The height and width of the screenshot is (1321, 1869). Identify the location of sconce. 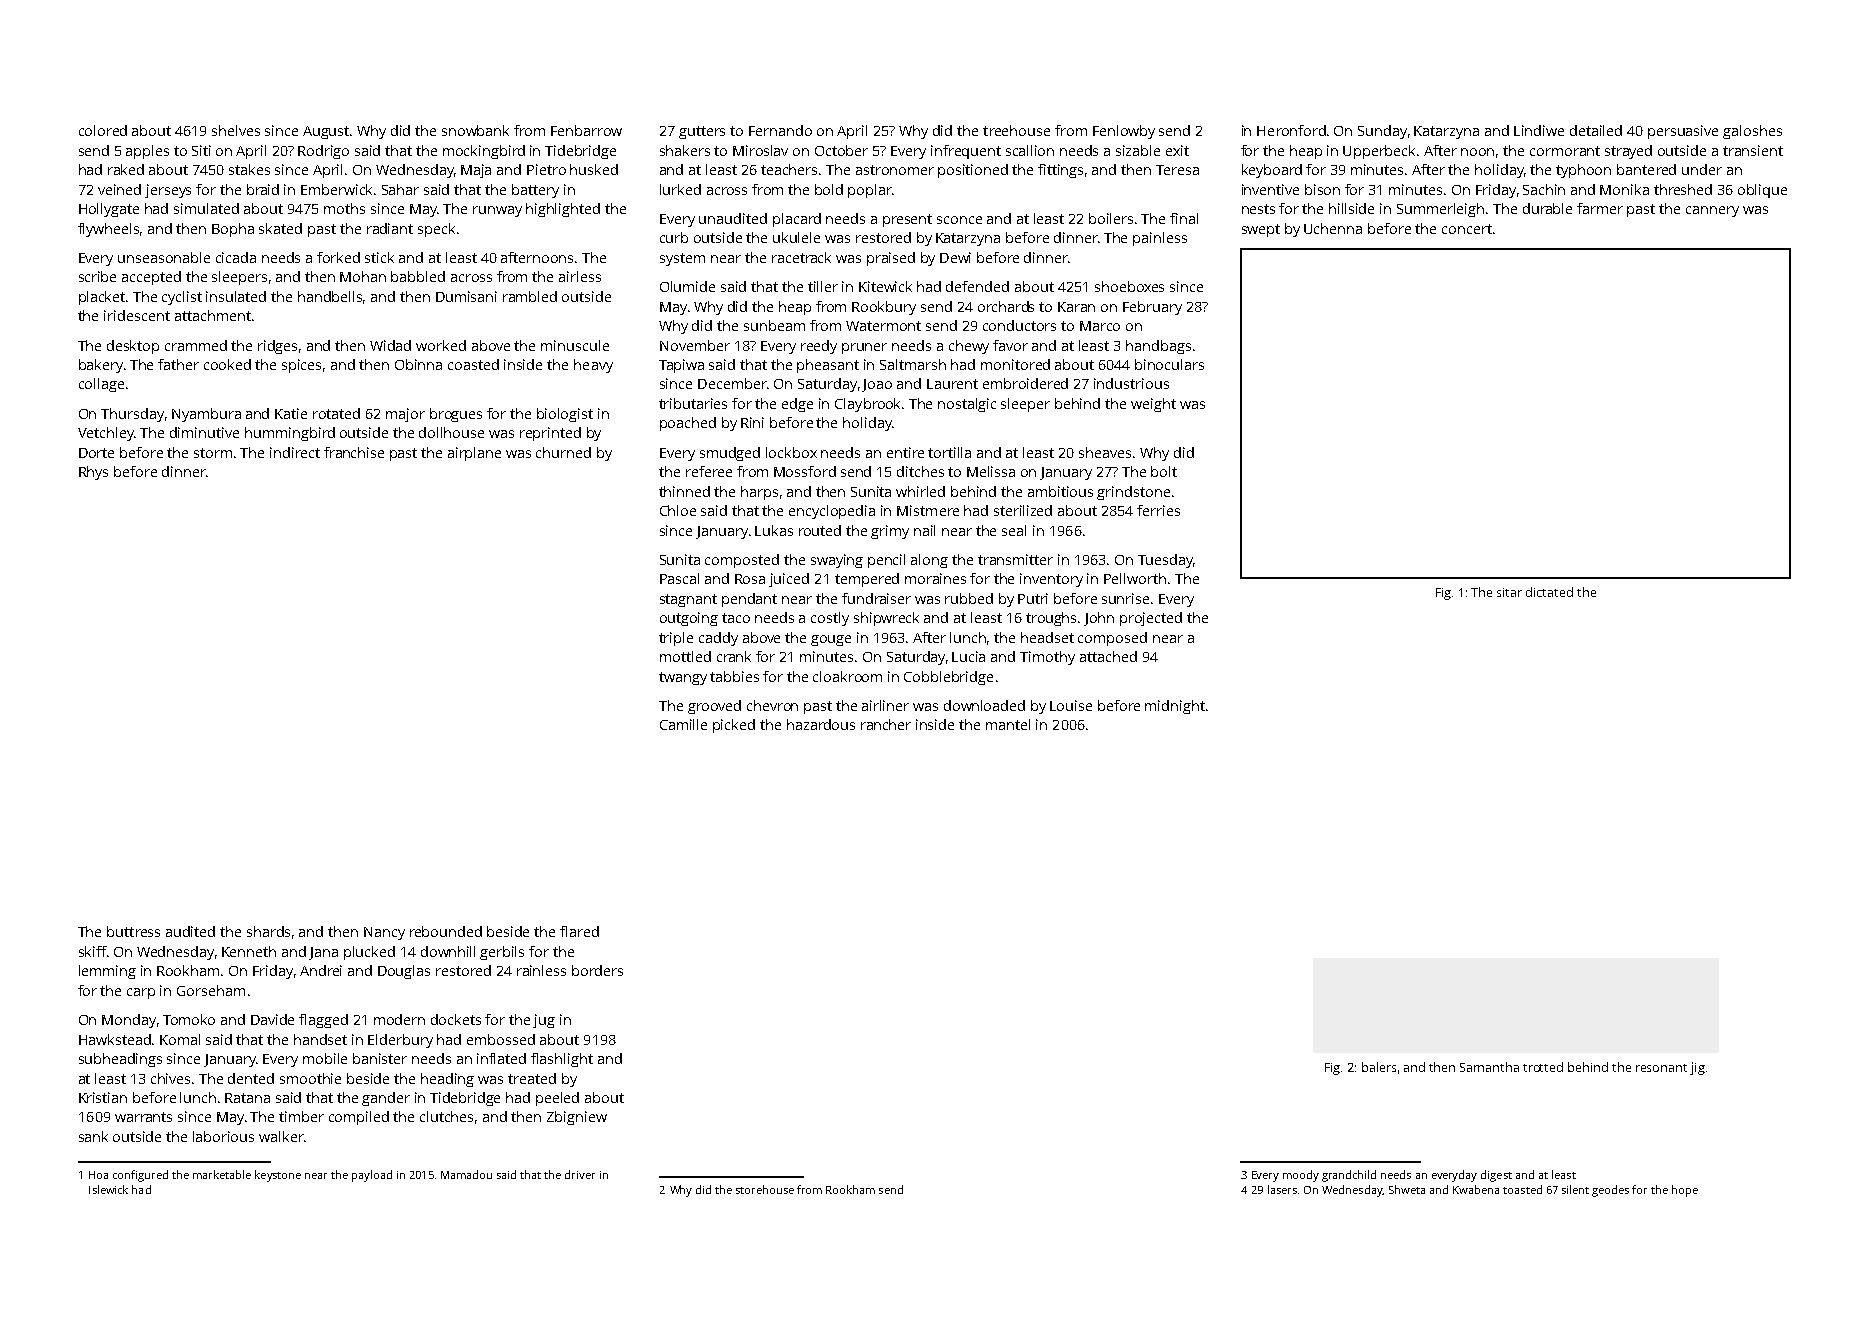
(959, 220).
